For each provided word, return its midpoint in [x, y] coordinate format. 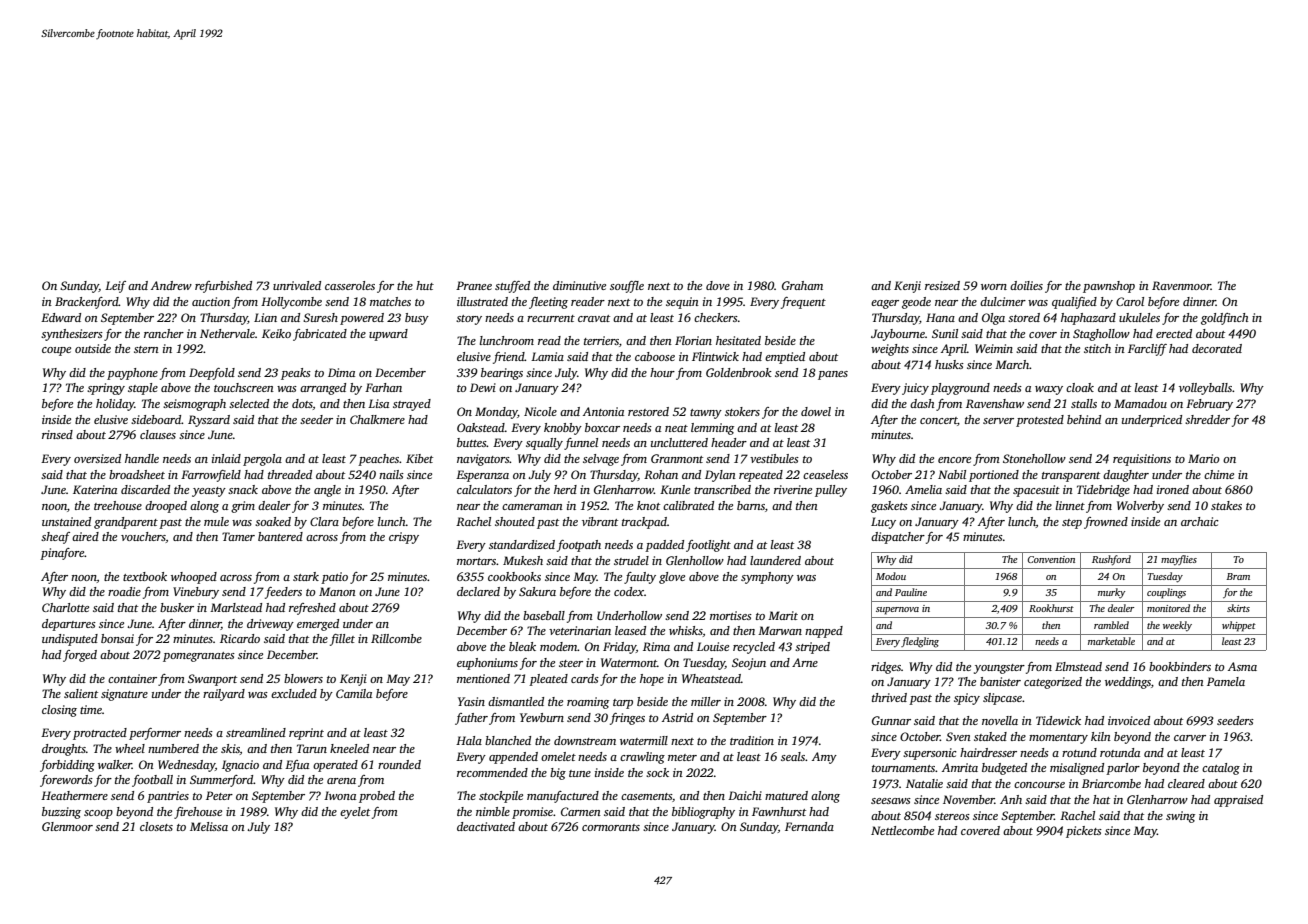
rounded [399, 764]
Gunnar [891, 720]
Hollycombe [291, 303]
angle [327, 491]
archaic [1200, 521]
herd [565, 489]
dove [718, 285]
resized [942, 285]
